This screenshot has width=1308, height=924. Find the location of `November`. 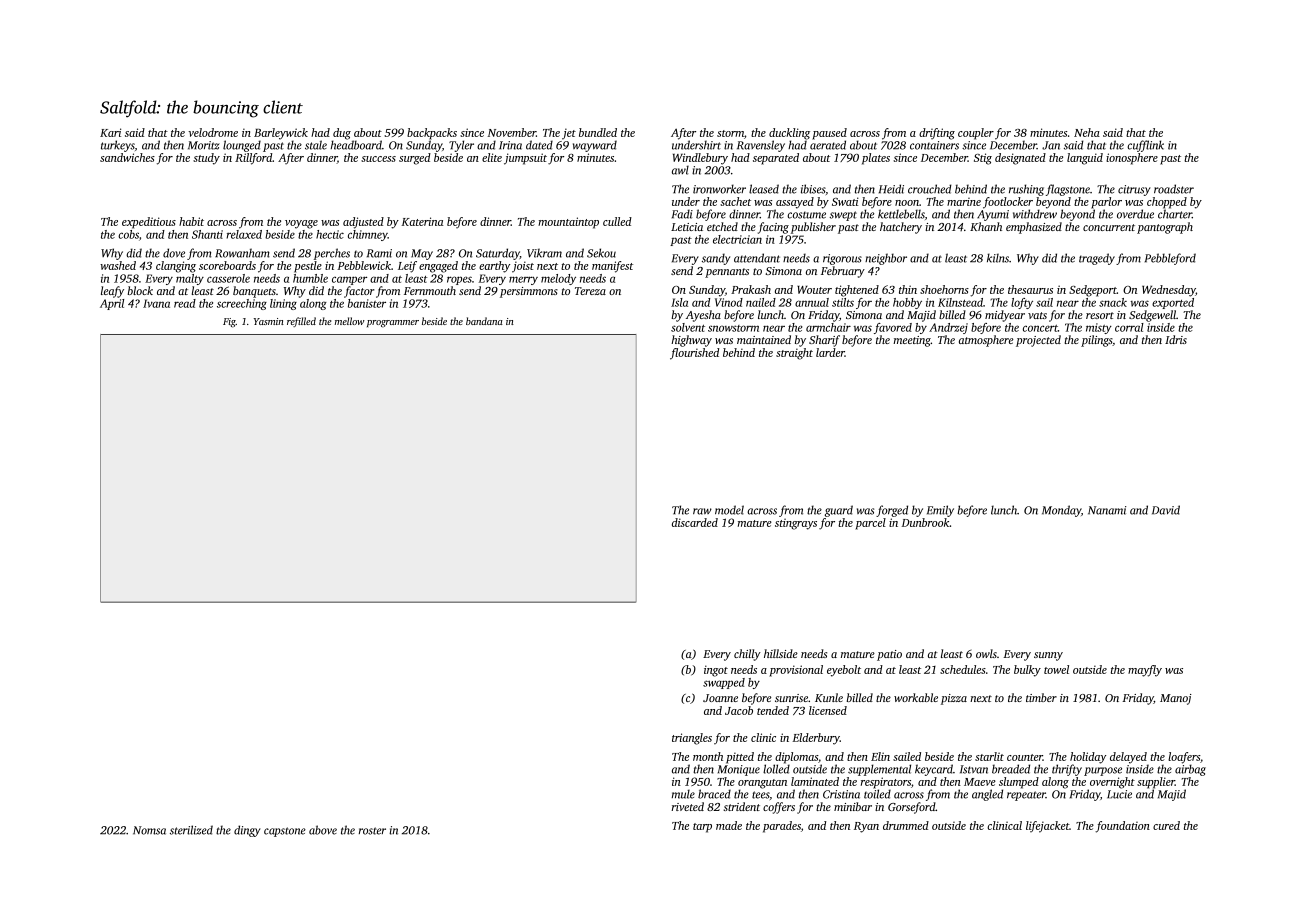

November is located at coordinates (511, 132).
